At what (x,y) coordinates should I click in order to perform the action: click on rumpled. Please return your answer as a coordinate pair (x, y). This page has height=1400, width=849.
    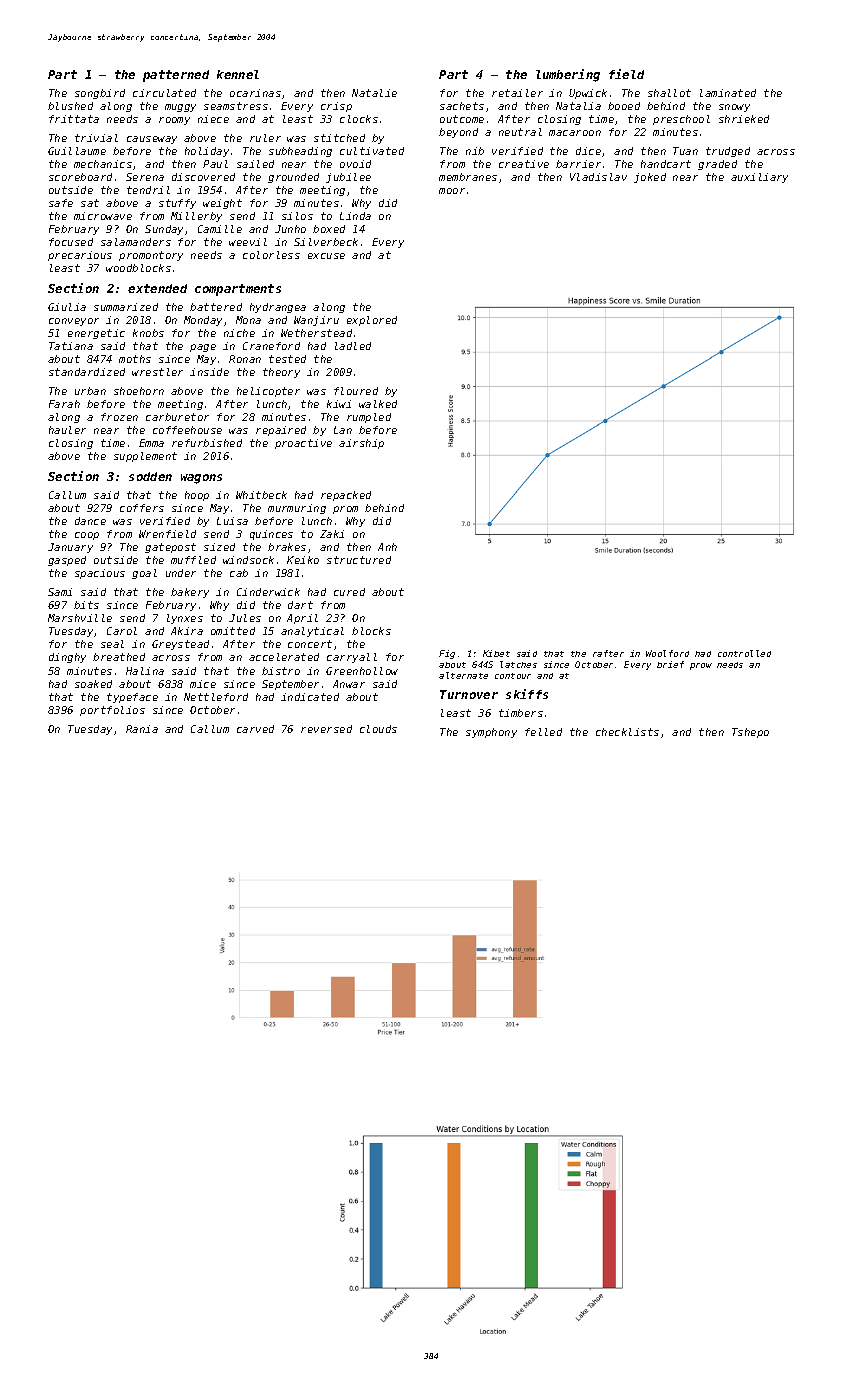
    Looking at the image, I should click on (369, 418).
